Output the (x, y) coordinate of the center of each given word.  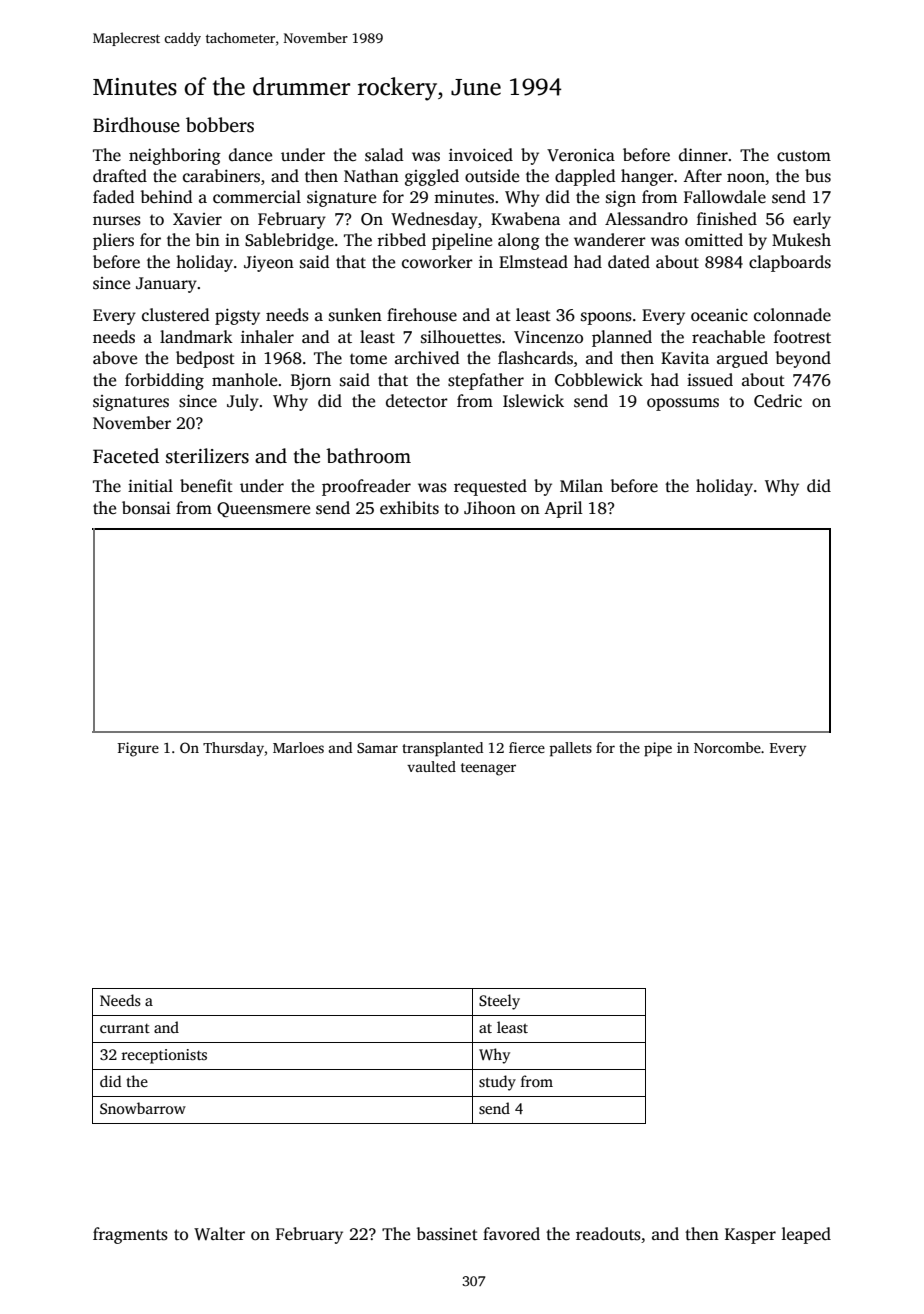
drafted (120, 176)
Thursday (233, 749)
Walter (219, 1234)
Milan (581, 485)
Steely (499, 1002)
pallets (570, 749)
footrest (802, 337)
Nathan (371, 175)
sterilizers (207, 456)
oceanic (719, 315)
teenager (488, 769)
